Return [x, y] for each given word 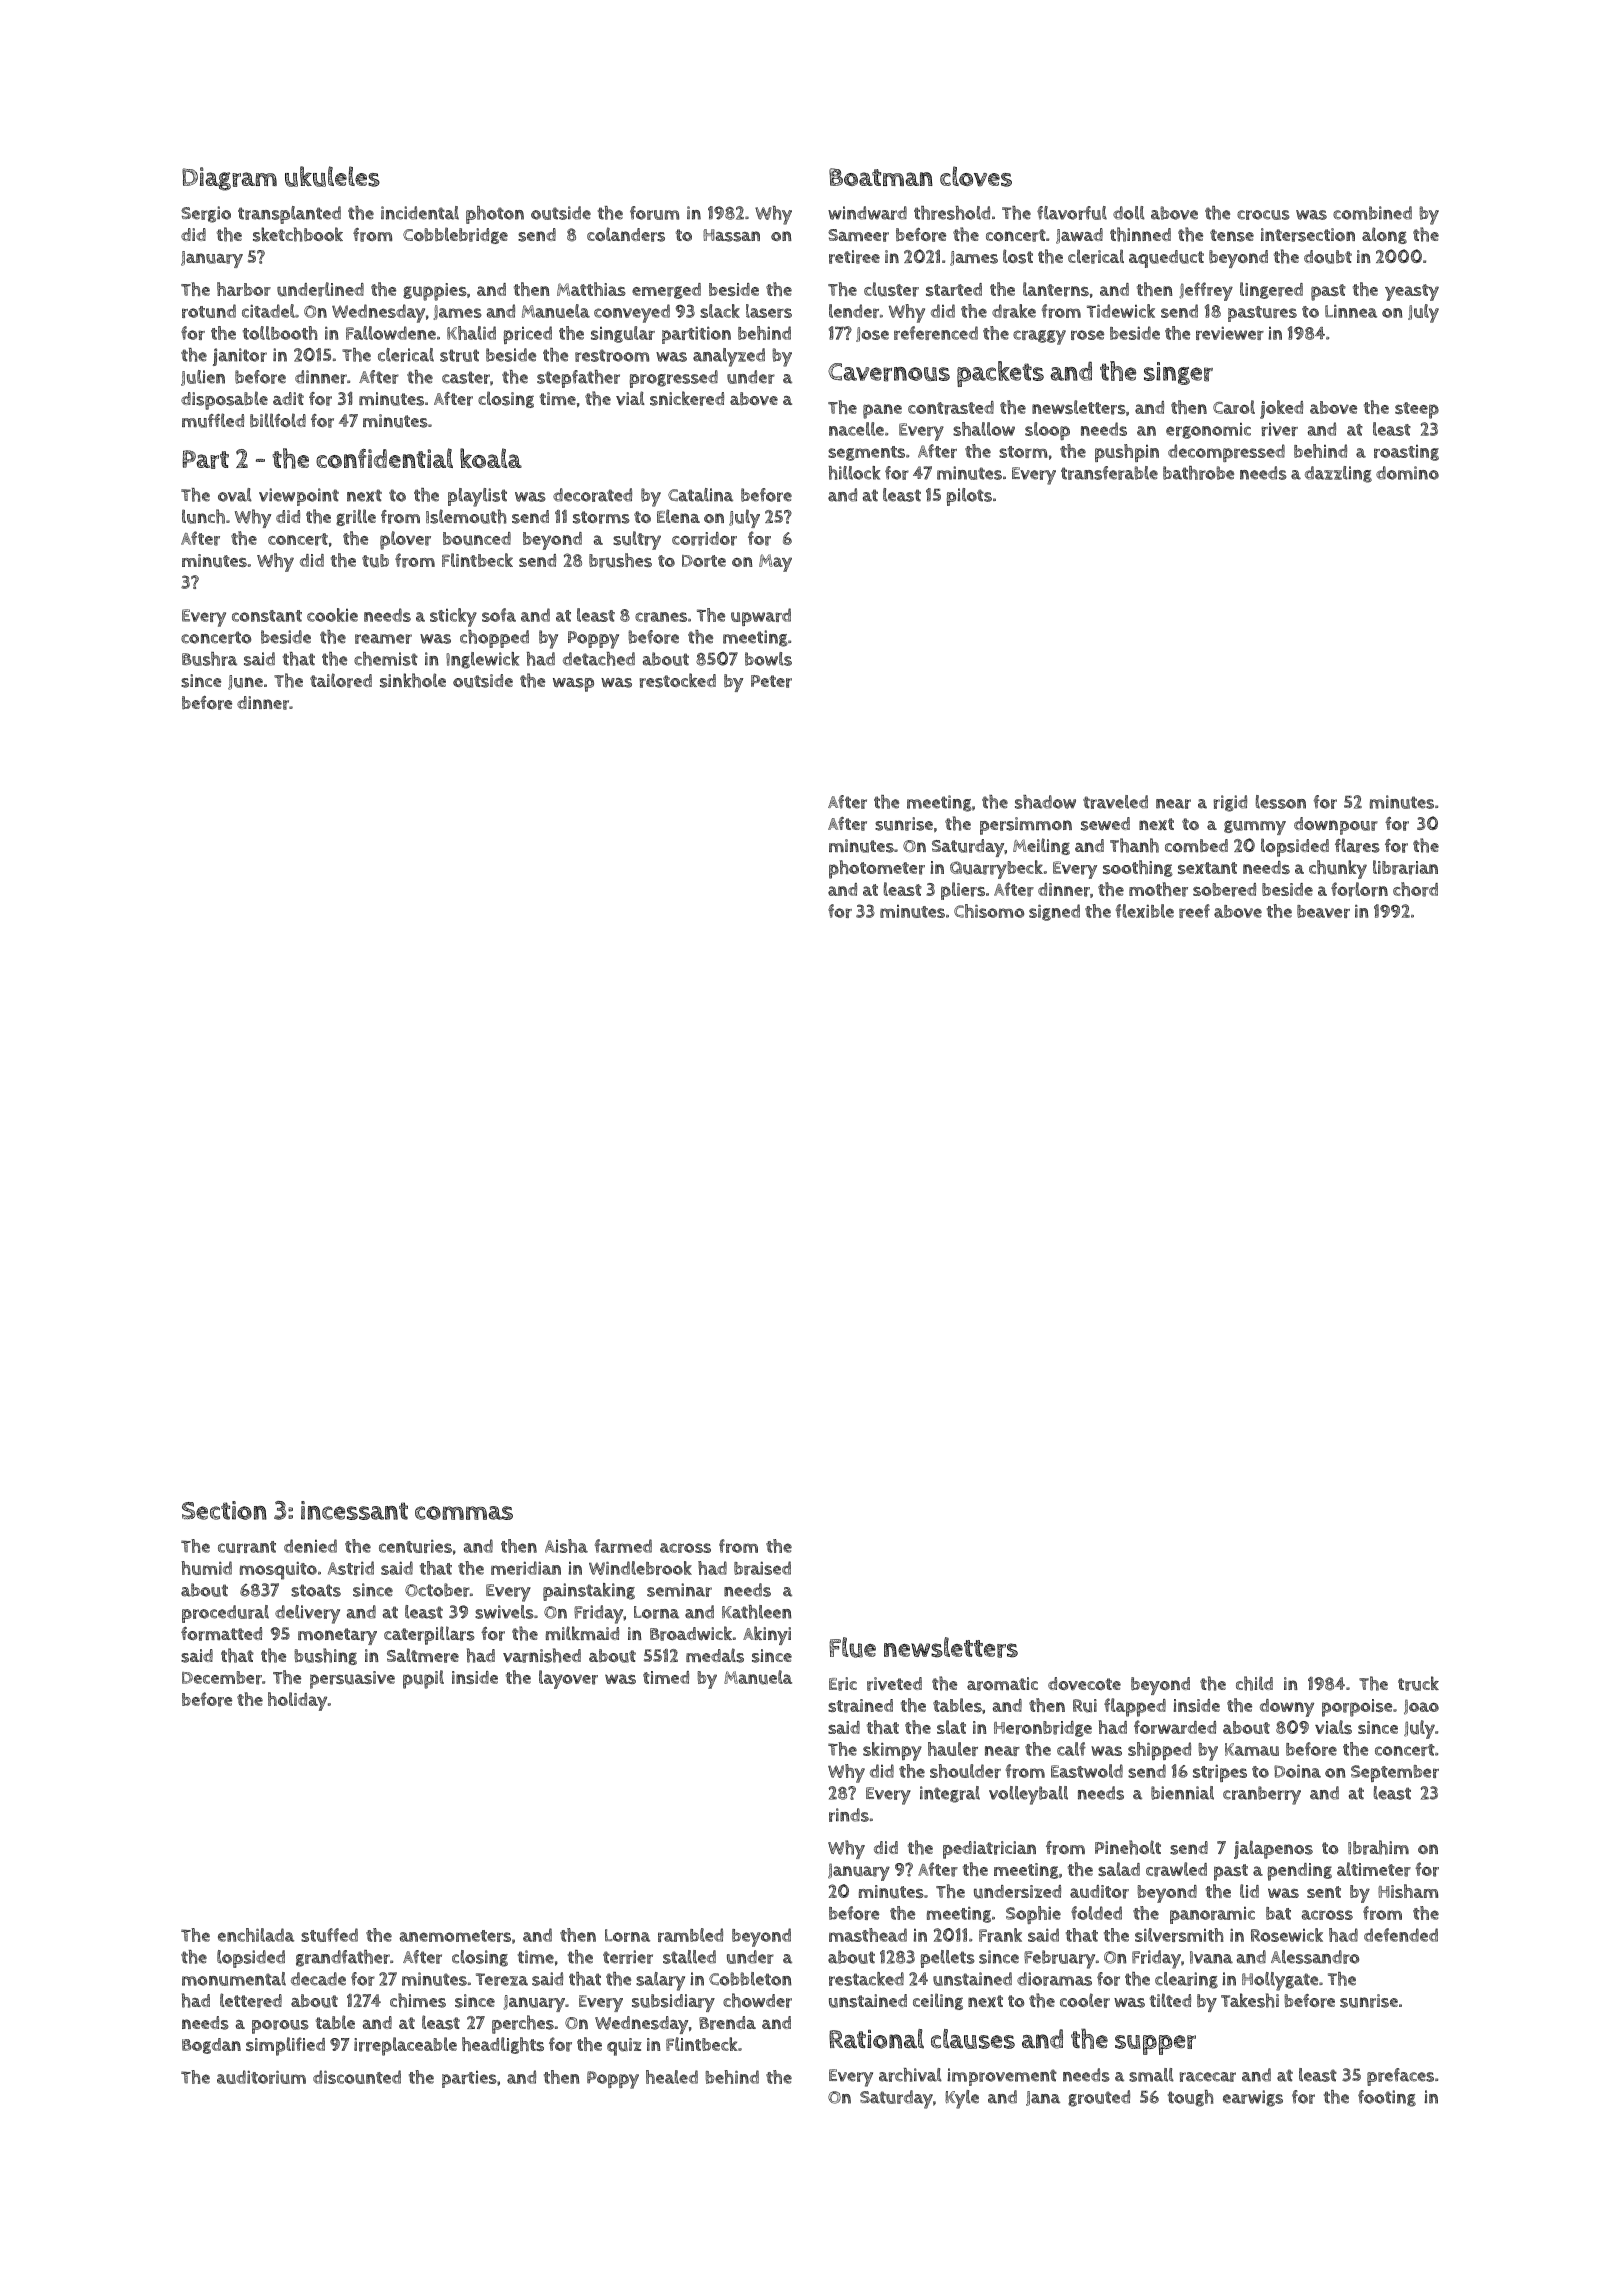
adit [288, 398]
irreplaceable [405, 2046]
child [1254, 1683]
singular [623, 334]
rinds [849, 1815]
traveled [1115, 802]
